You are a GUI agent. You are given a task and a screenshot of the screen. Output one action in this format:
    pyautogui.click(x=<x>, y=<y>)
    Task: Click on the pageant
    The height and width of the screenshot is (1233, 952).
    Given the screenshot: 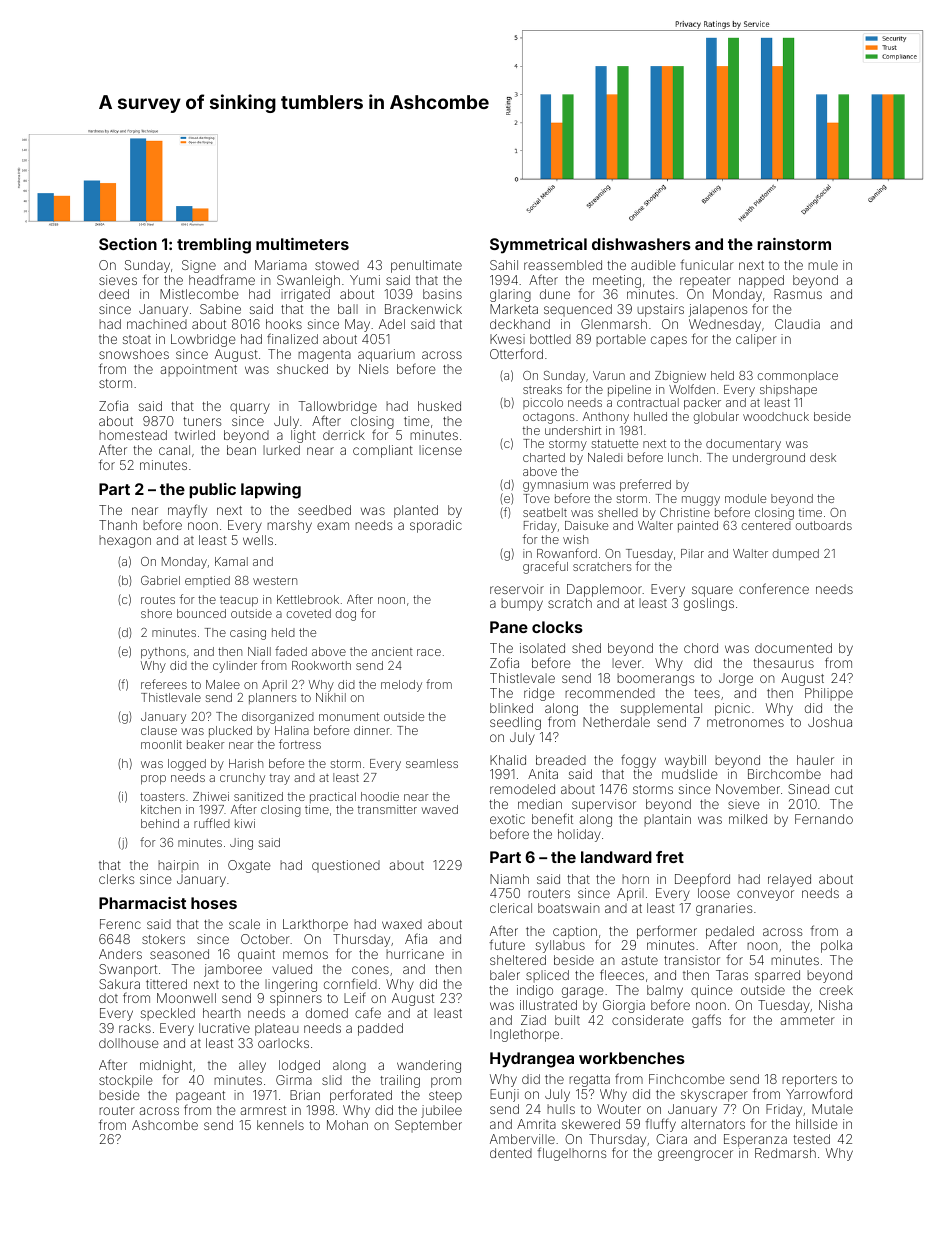 What is the action you would take?
    pyautogui.click(x=200, y=1097)
